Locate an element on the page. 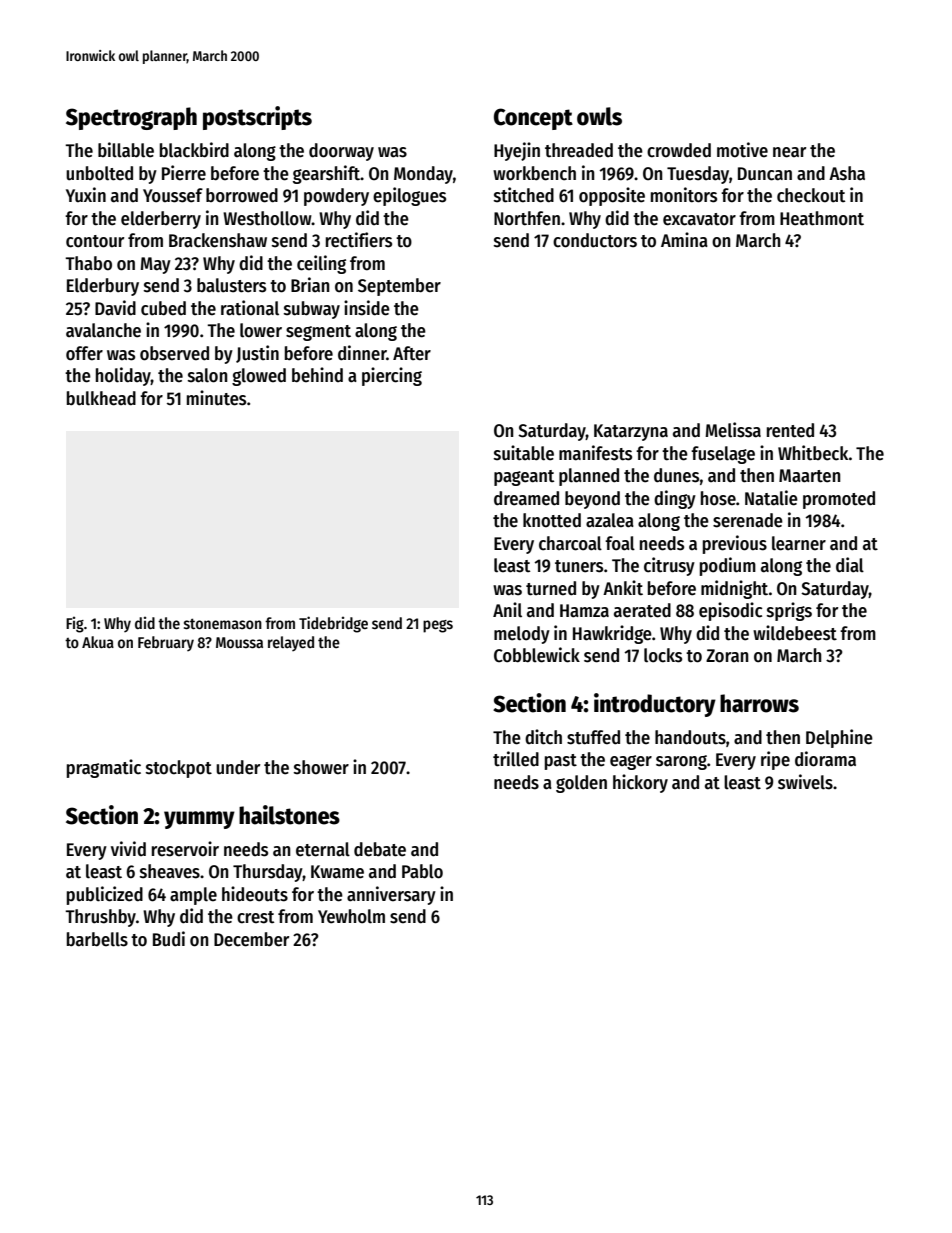 The height and width of the page is (1233, 952). December is located at coordinates (251, 939).
